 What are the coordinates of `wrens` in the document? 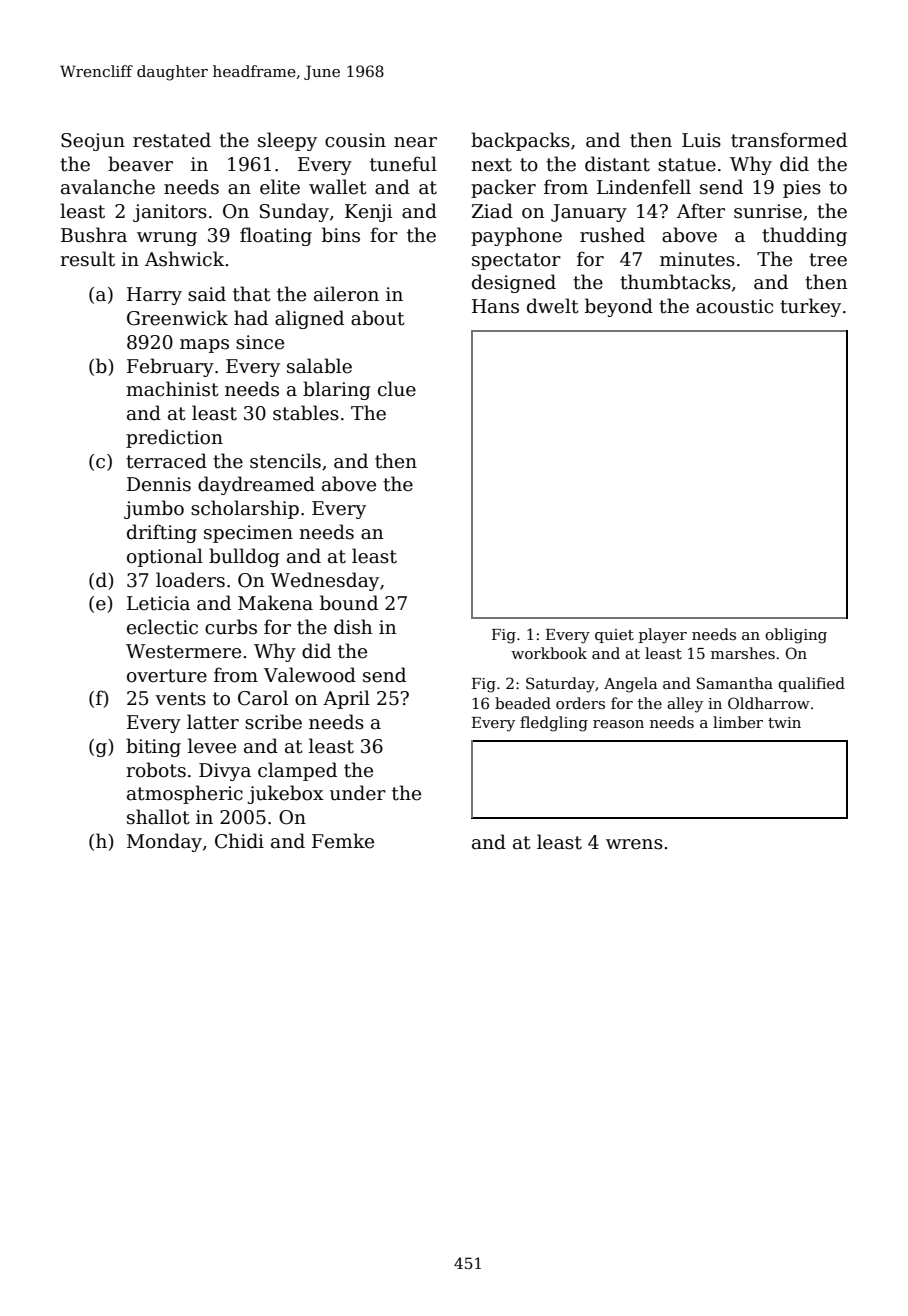 It's located at (634, 844).
